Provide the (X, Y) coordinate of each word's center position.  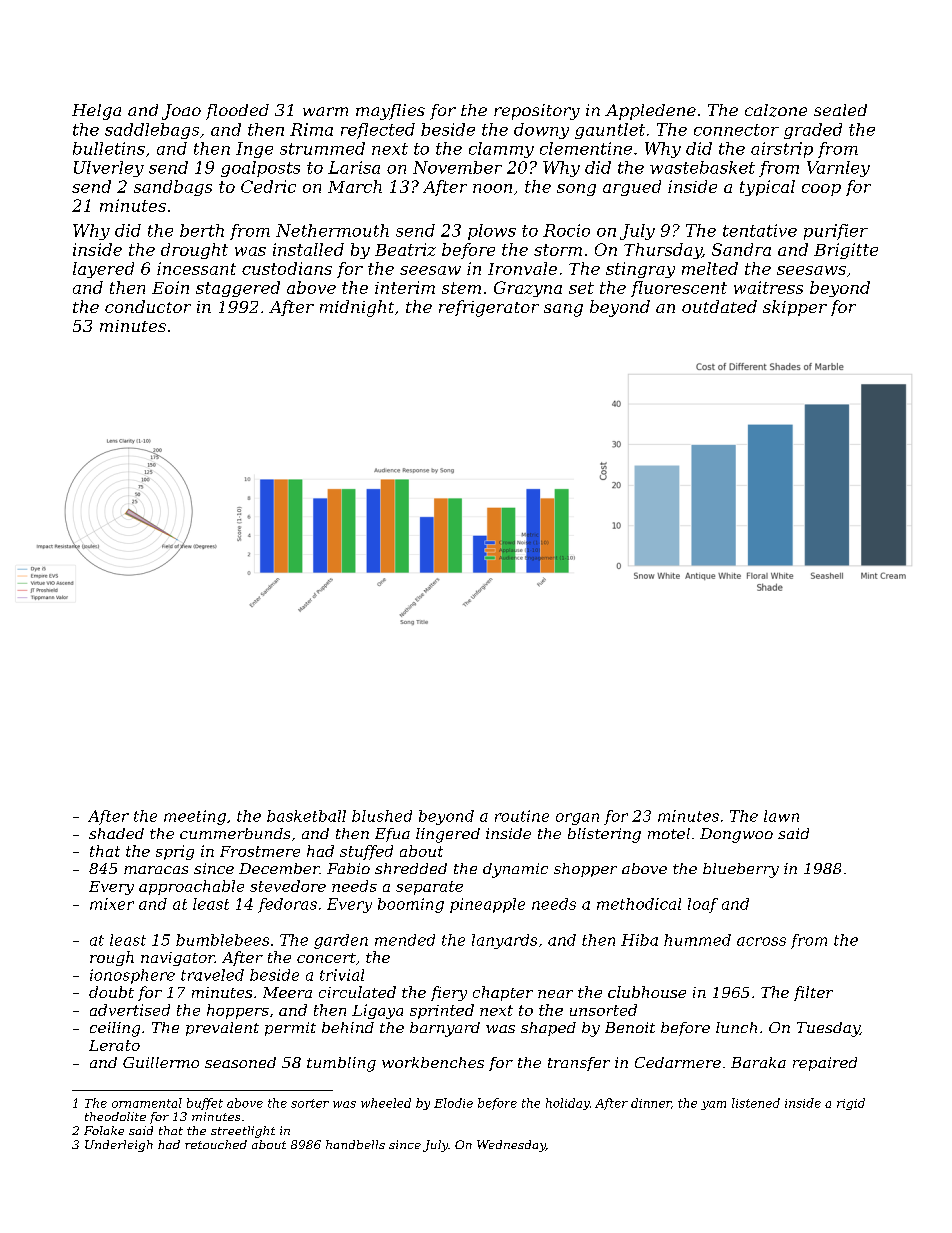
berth (202, 230)
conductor (148, 306)
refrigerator (489, 308)
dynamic (515, 870)
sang (563, 310)
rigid (851, 1104)
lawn (781, 816)
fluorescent (679, 289)
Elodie (453, 1103)
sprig (175, 852)
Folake (104, 1130)
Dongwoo (736, 835)
